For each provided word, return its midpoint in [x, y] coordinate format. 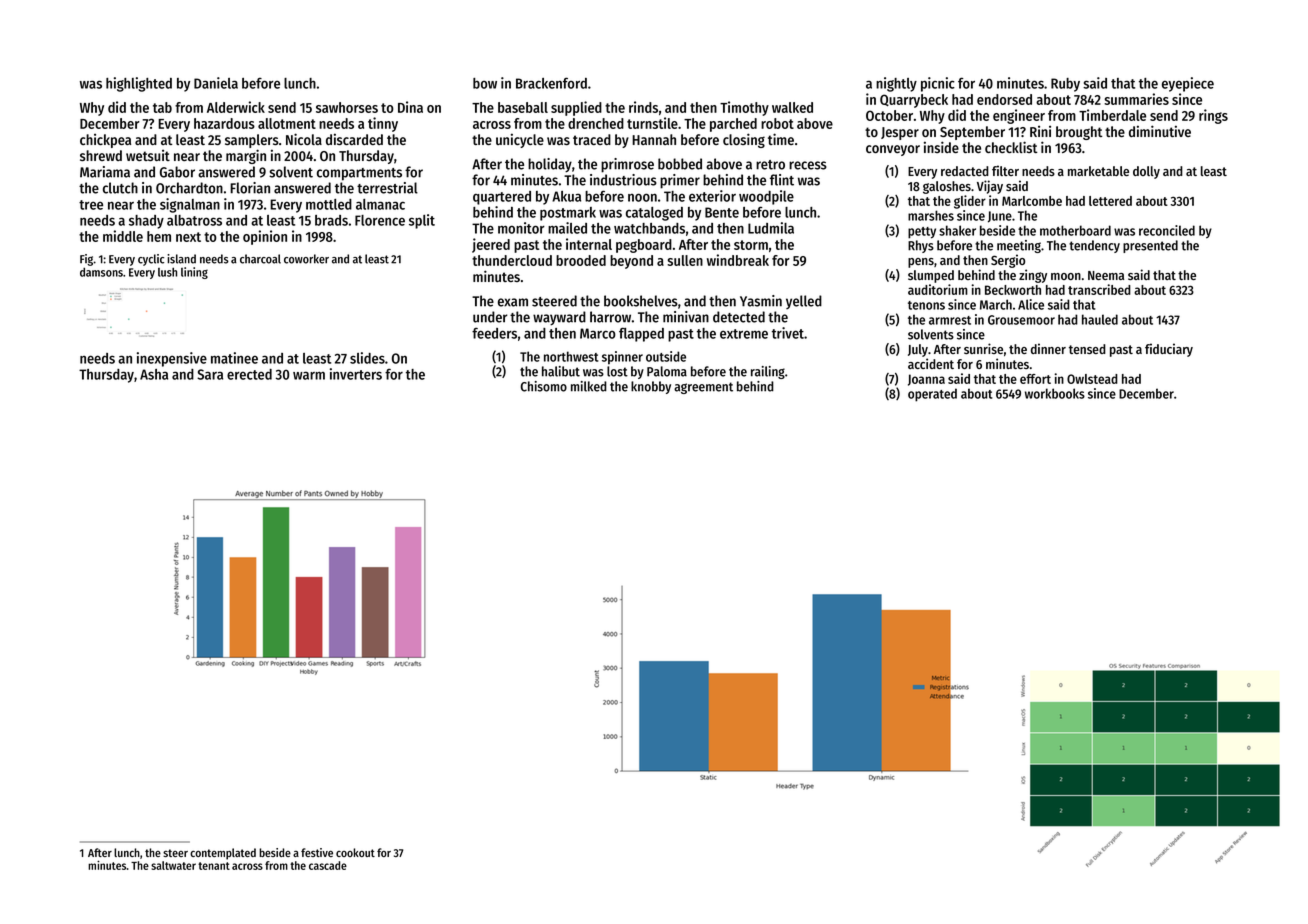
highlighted [139, 84]
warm [309, 375]
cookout [355, 852]
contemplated [223, 854]
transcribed [1099, 289]
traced [592, 139]
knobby [651, 387]
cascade [328, 865]
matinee [234, 358]
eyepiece [1188, 84]
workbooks [1055, 393]
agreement [703, 388]
